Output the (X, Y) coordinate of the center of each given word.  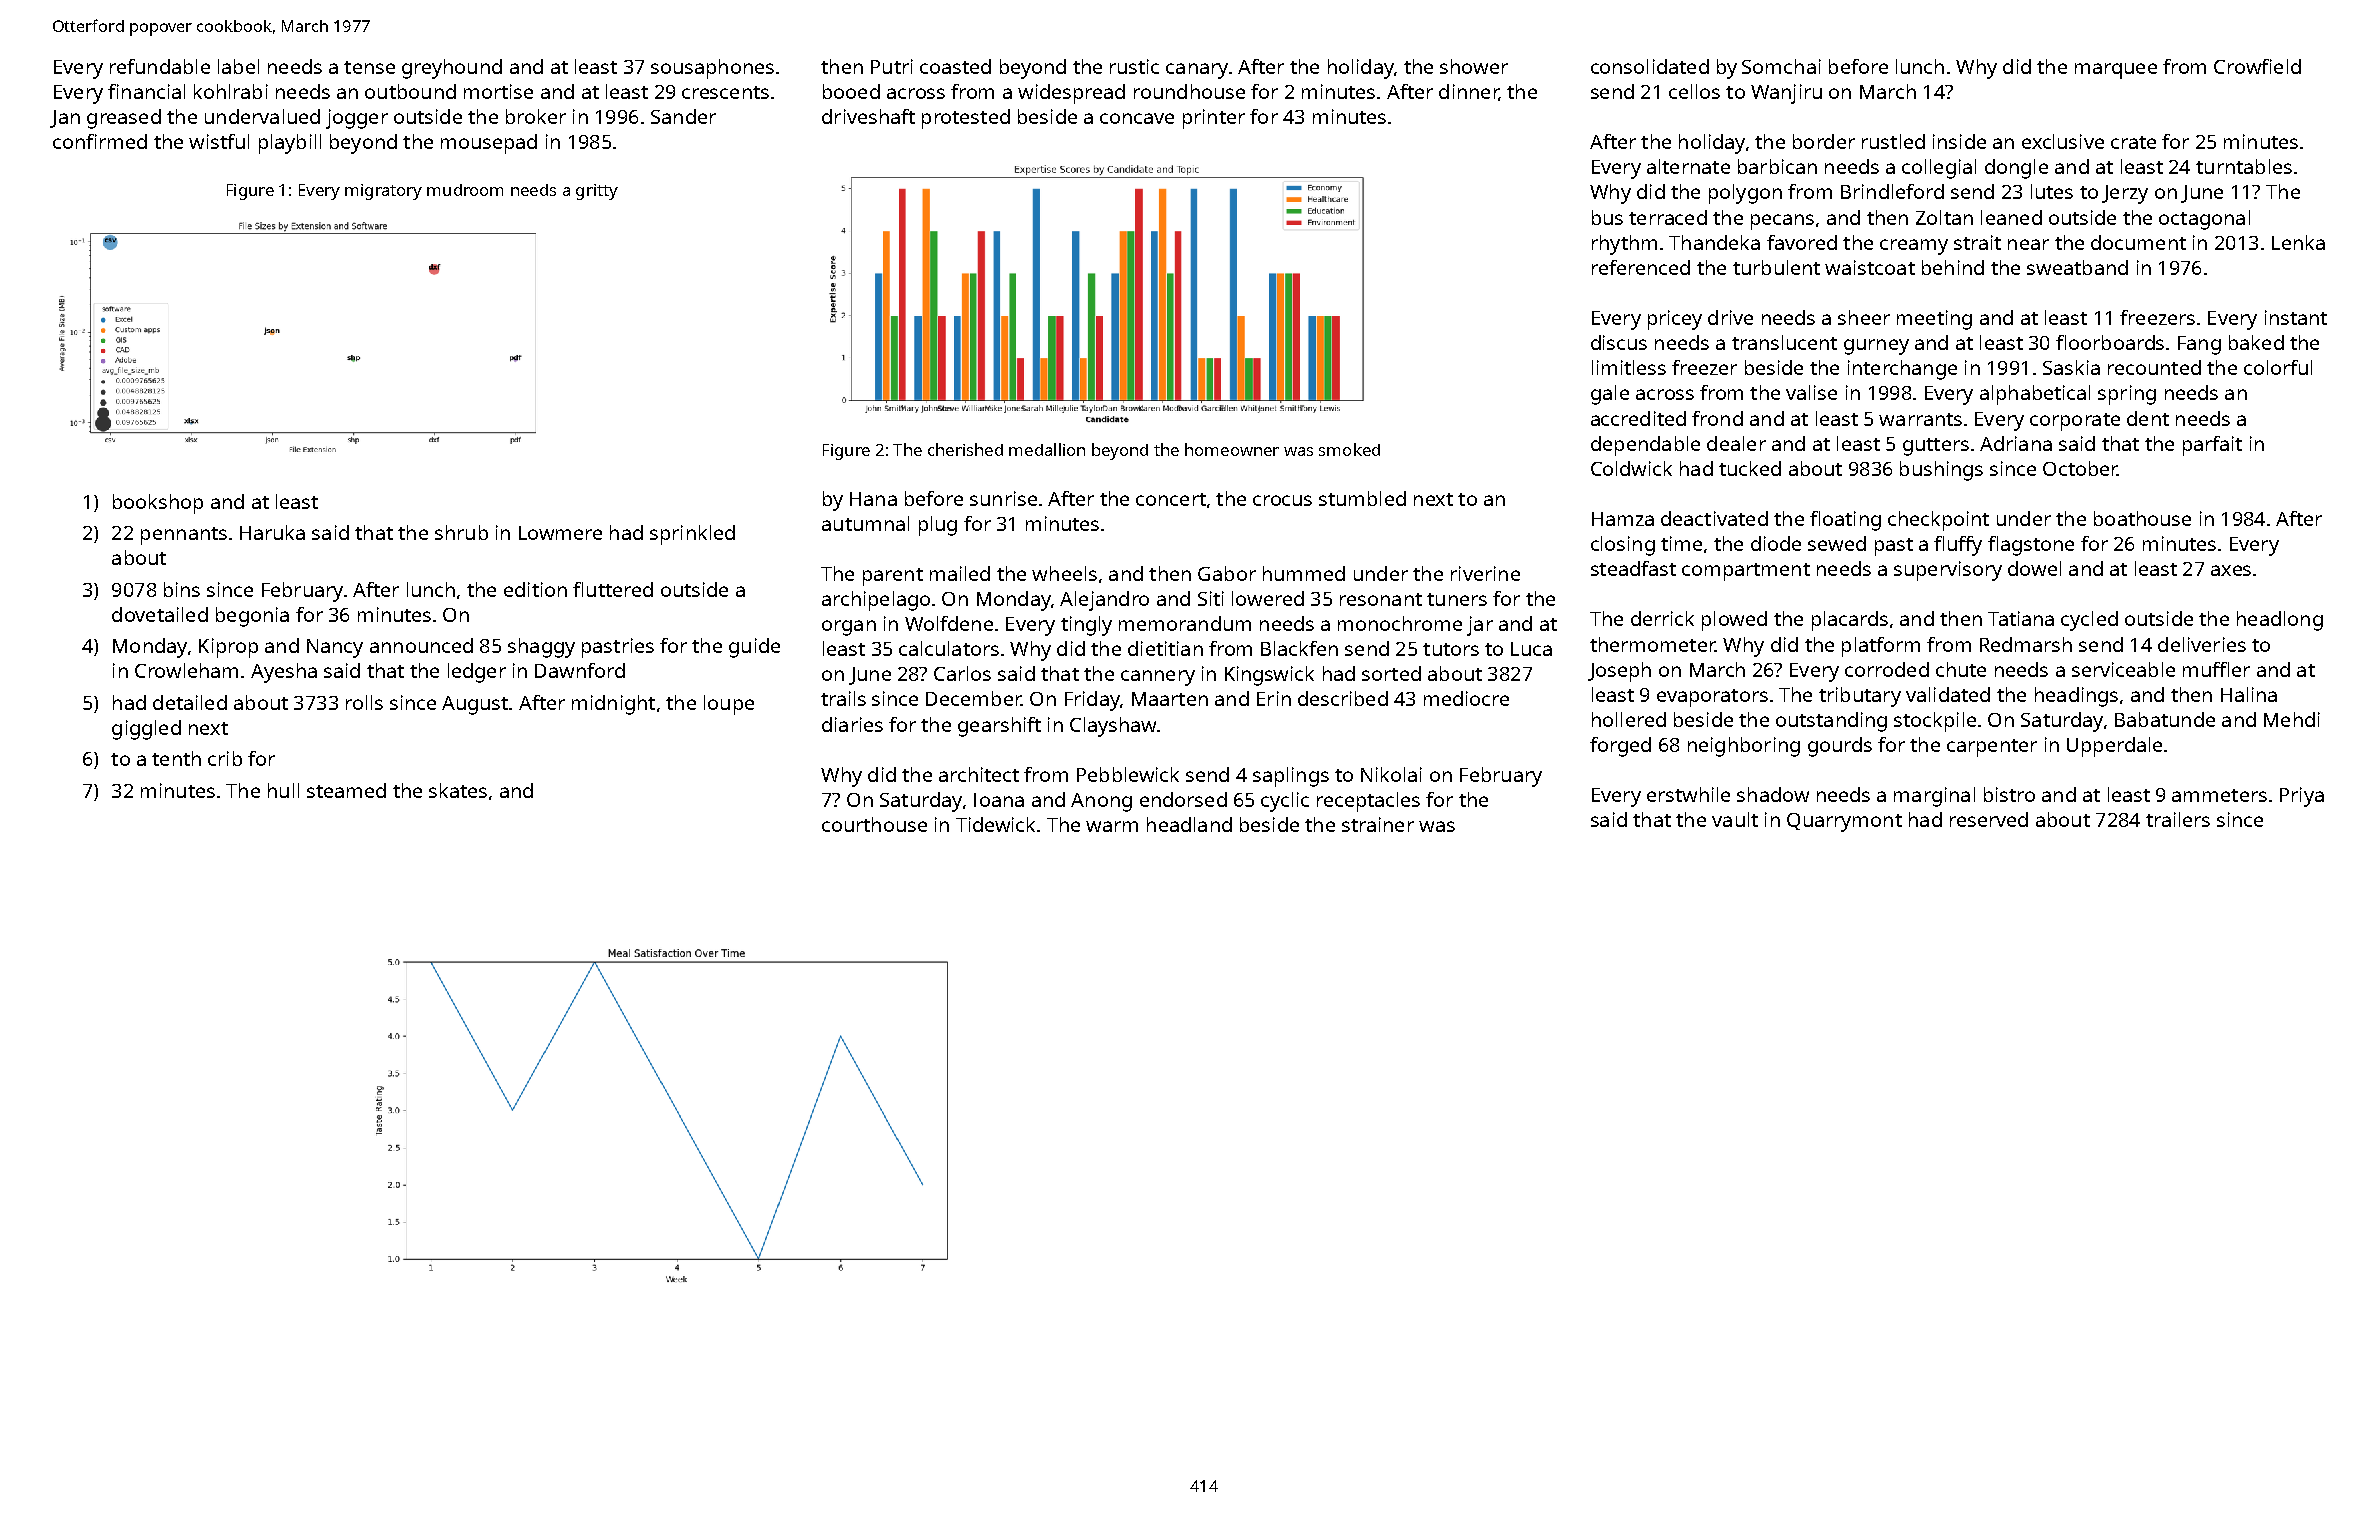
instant (2296, 317)
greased (124, 119)
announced (421, 645)
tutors (1451, 649)
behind (1953, 267)
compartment (1746, 572)
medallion (1047, 449)
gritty (597, 192)
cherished (965, 449)
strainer (1378, 824)
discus (1619, 342)
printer (1214, 119)
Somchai (1781, 66)
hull (283, 790)
